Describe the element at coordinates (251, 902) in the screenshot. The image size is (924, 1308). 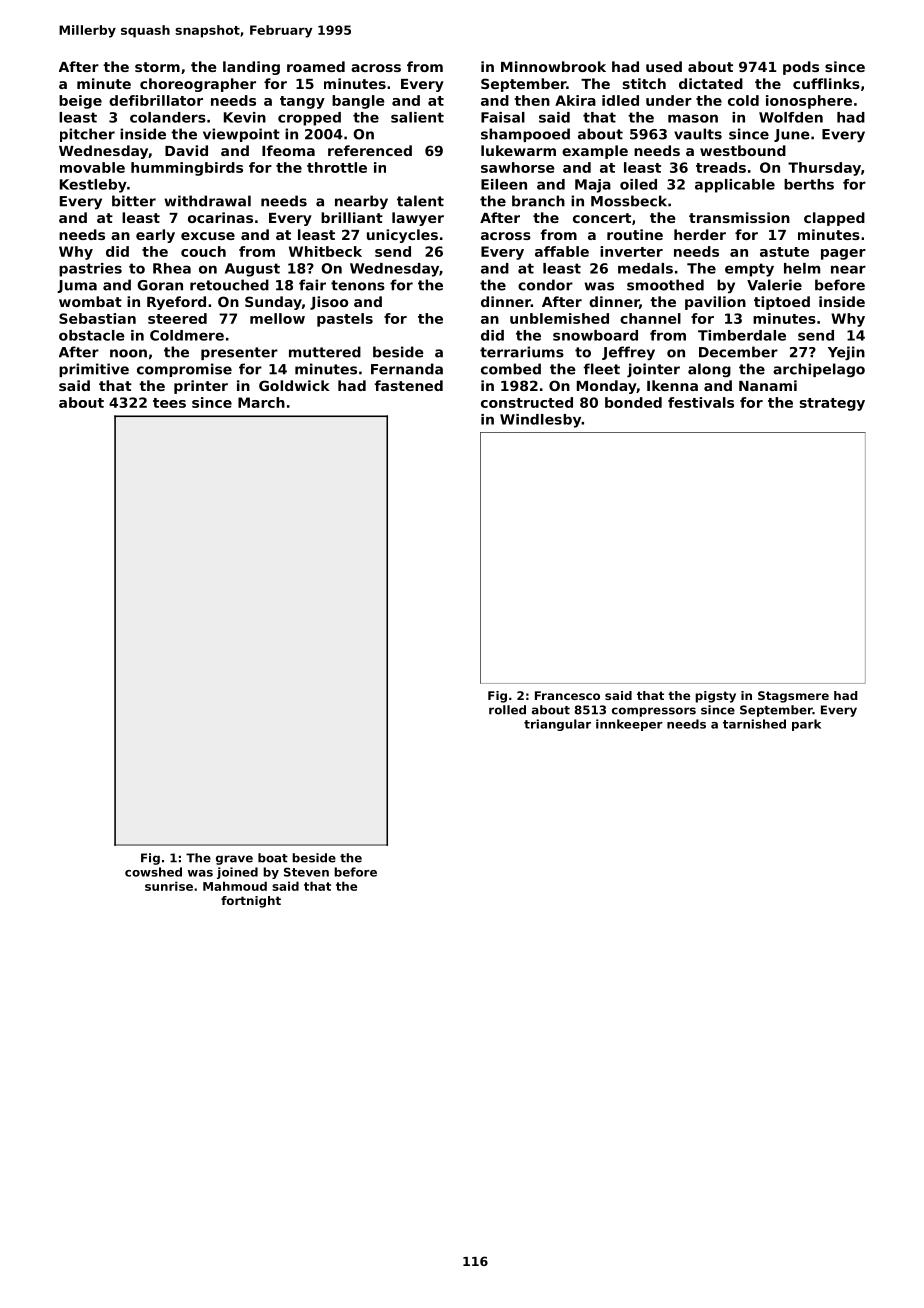
I see `fortnight` at that location.
